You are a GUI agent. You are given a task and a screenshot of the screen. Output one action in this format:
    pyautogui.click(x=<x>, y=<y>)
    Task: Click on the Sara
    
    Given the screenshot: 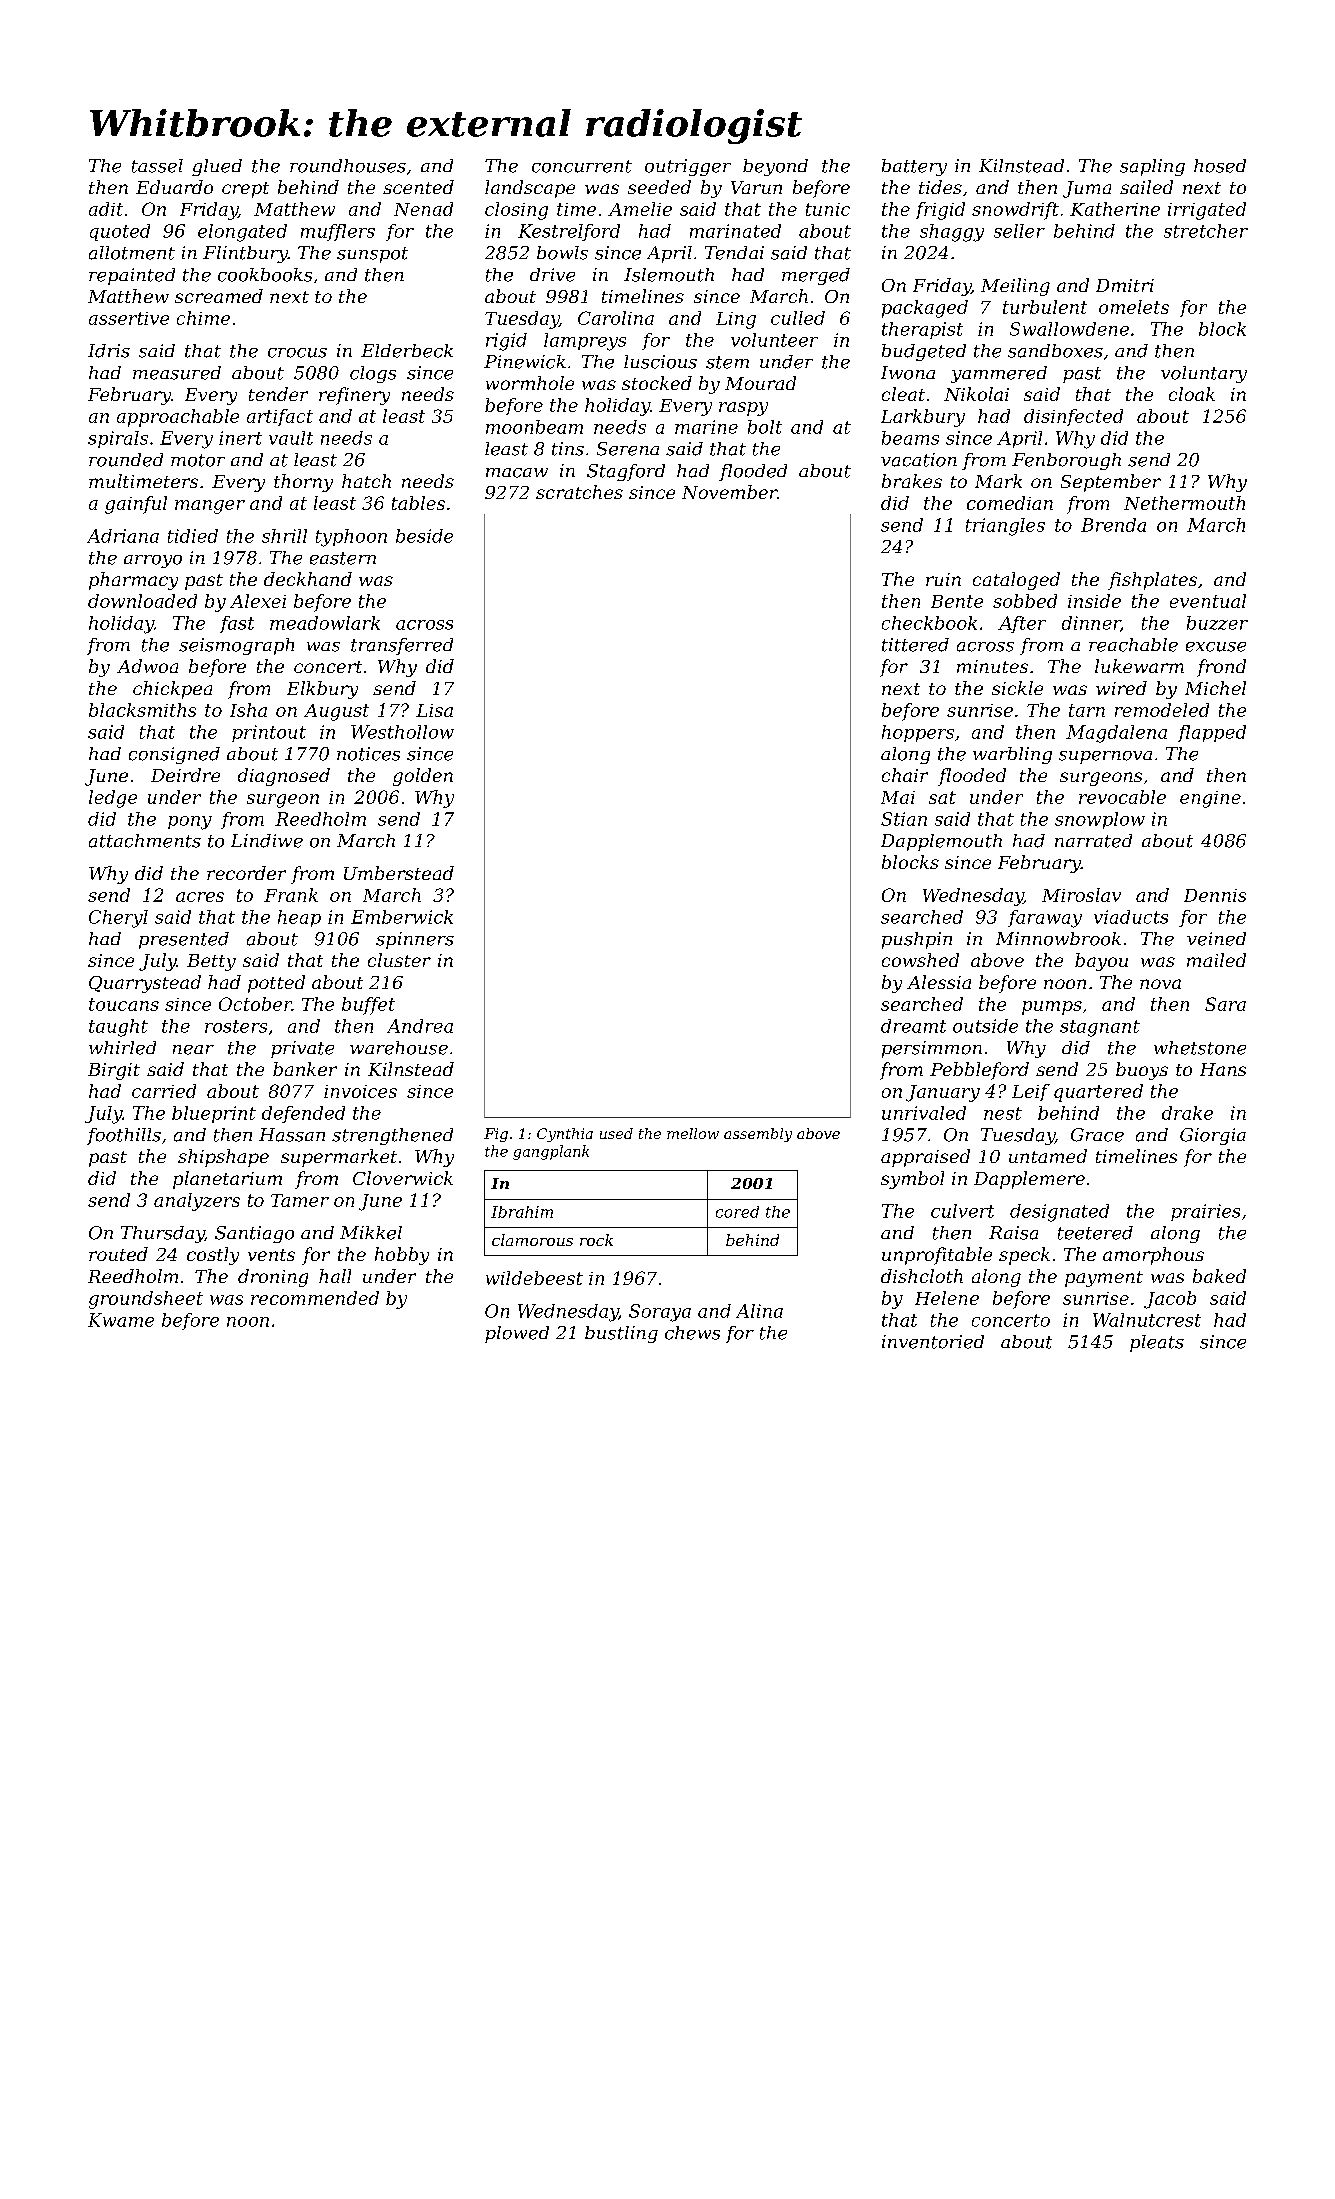 What is the action you would take?
    pyautogui.click(x=1225, y=1004)
